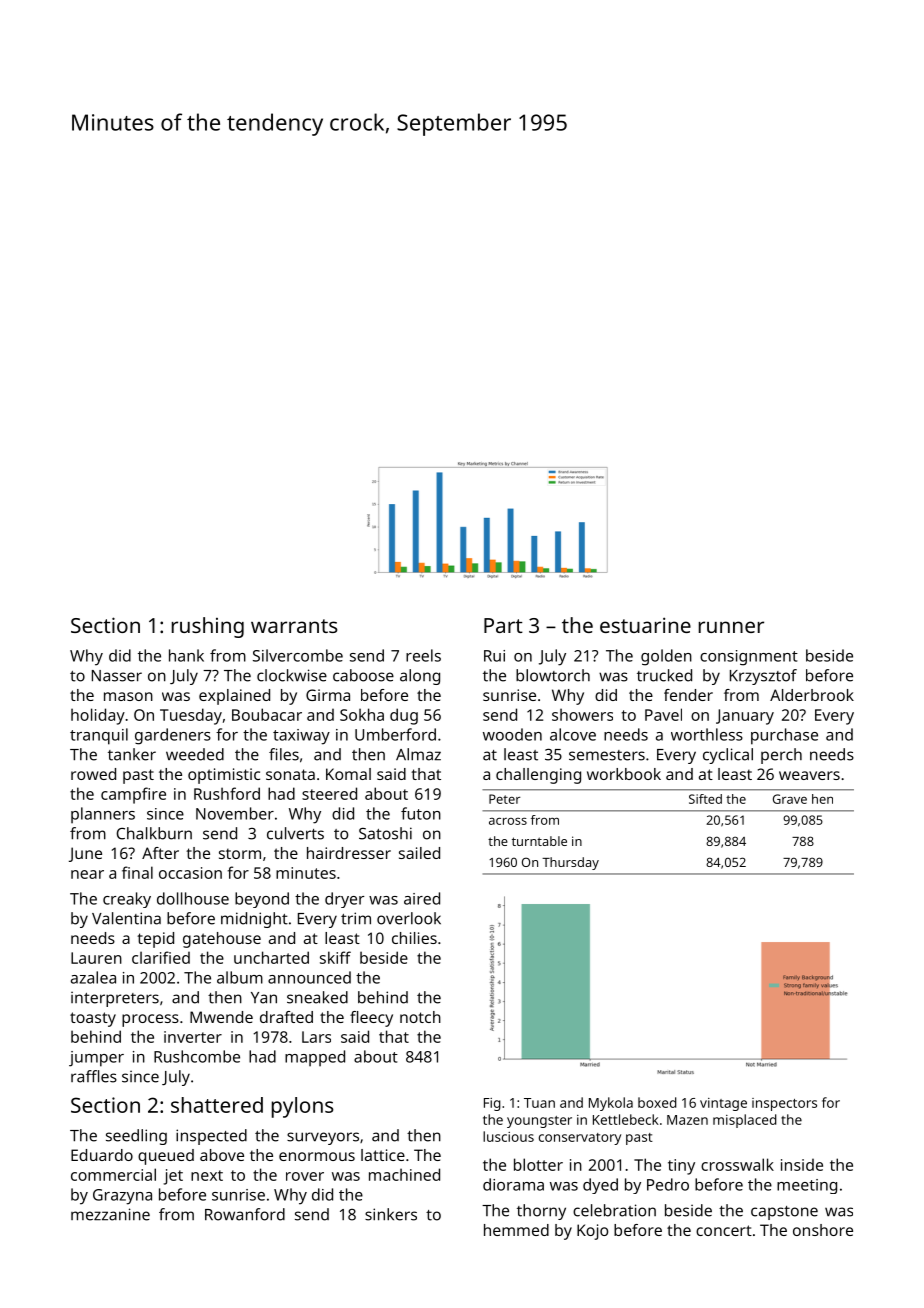 The width and height of the page is (924, 1308). What do you see at coordinates (316, 1037) in the page?
I see `Lars` at bounding box center [316, 1037].
